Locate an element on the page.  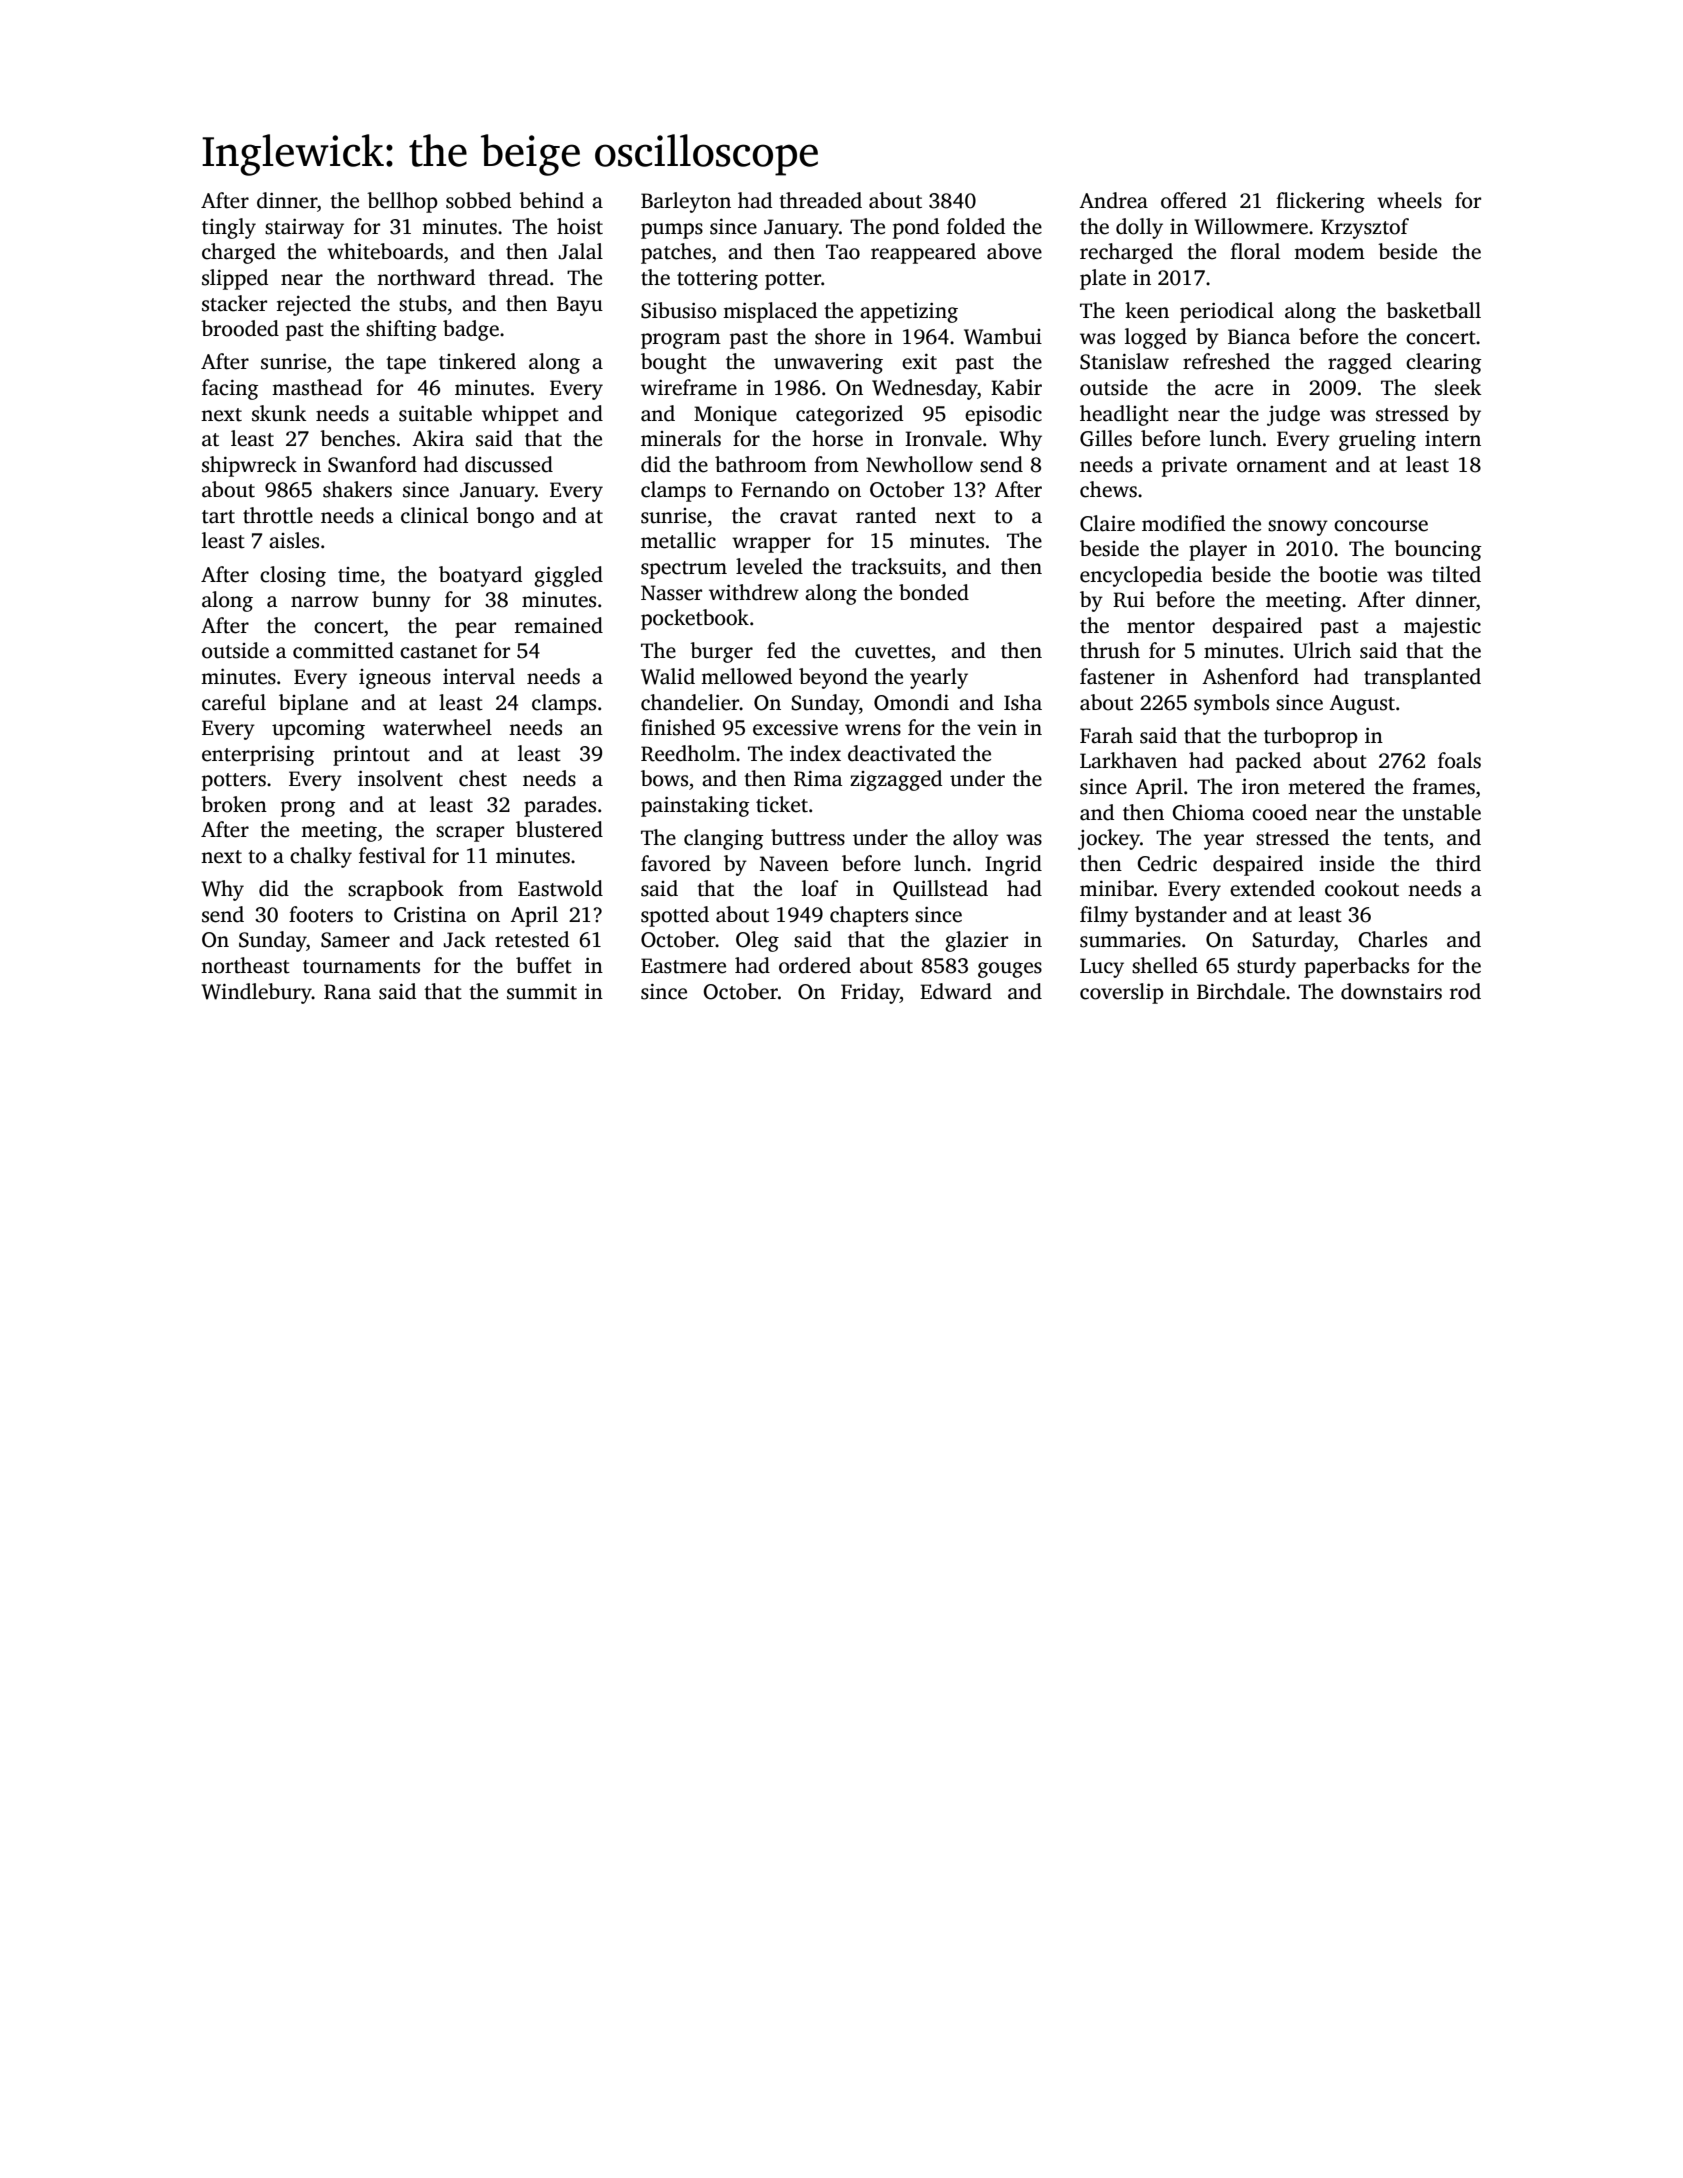
modified is located at coordinates (1183, 523).
